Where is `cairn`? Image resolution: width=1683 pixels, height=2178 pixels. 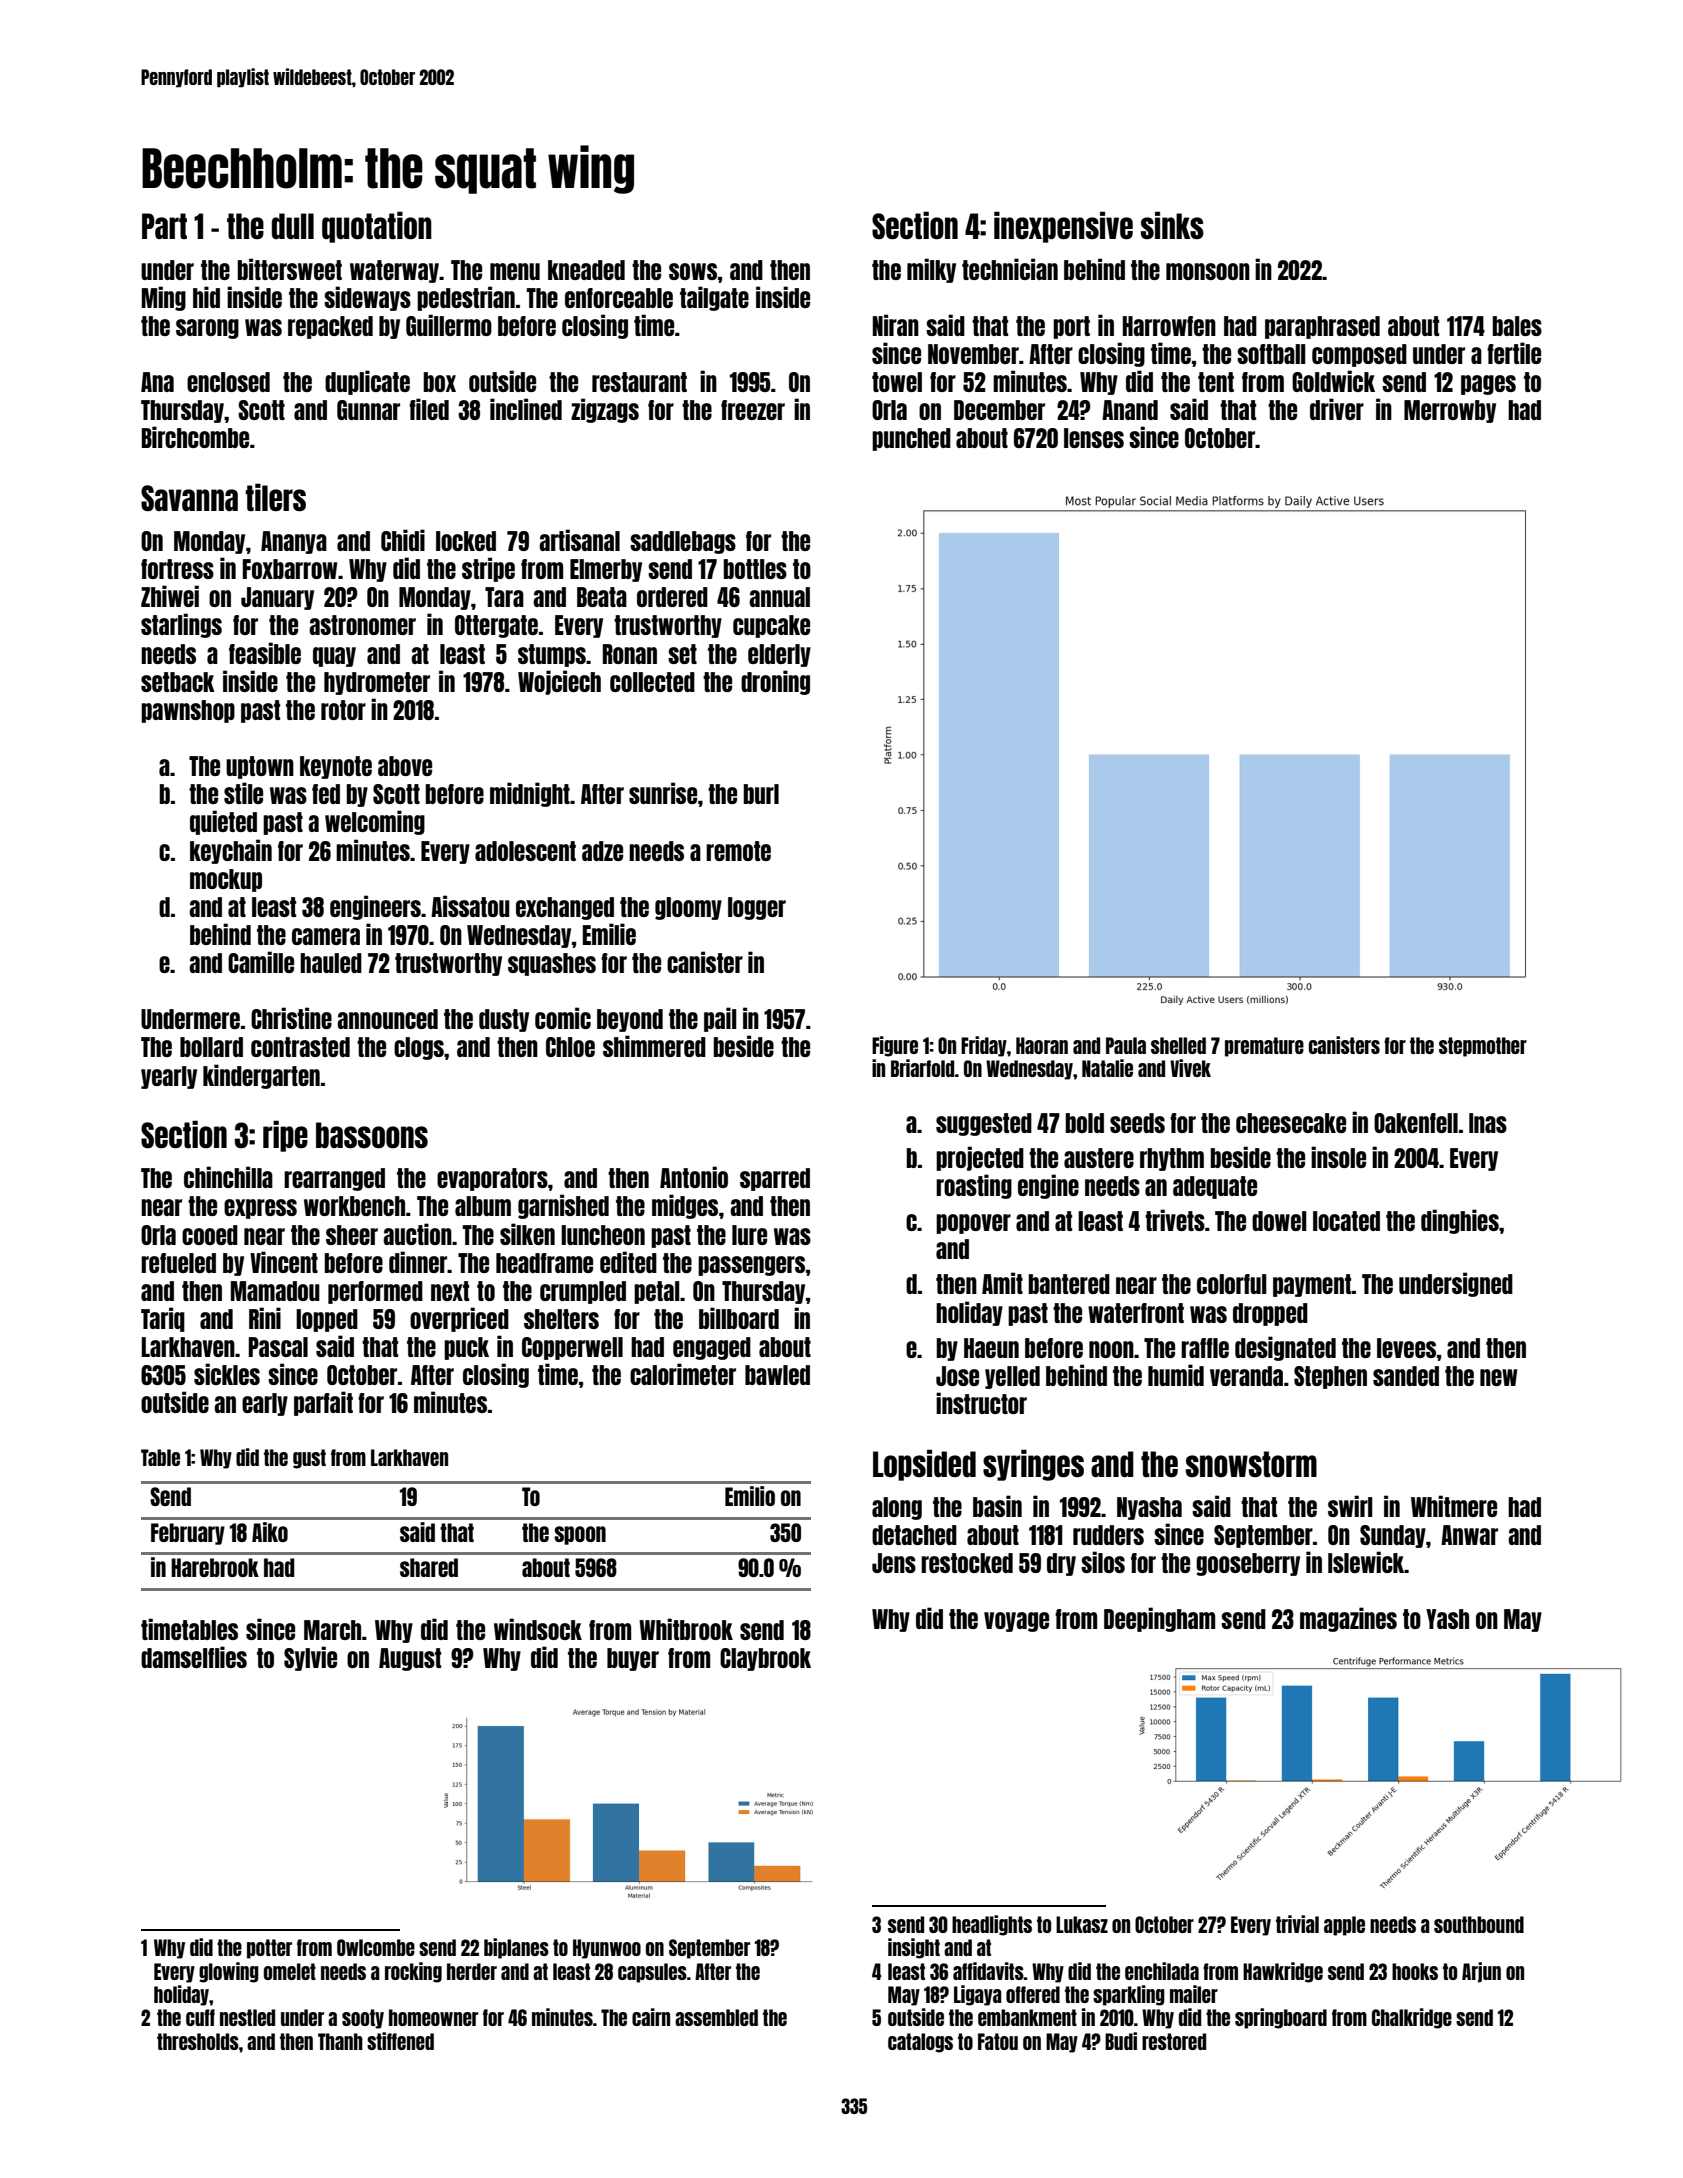 cairn is located at coordinates (651, 2017).
